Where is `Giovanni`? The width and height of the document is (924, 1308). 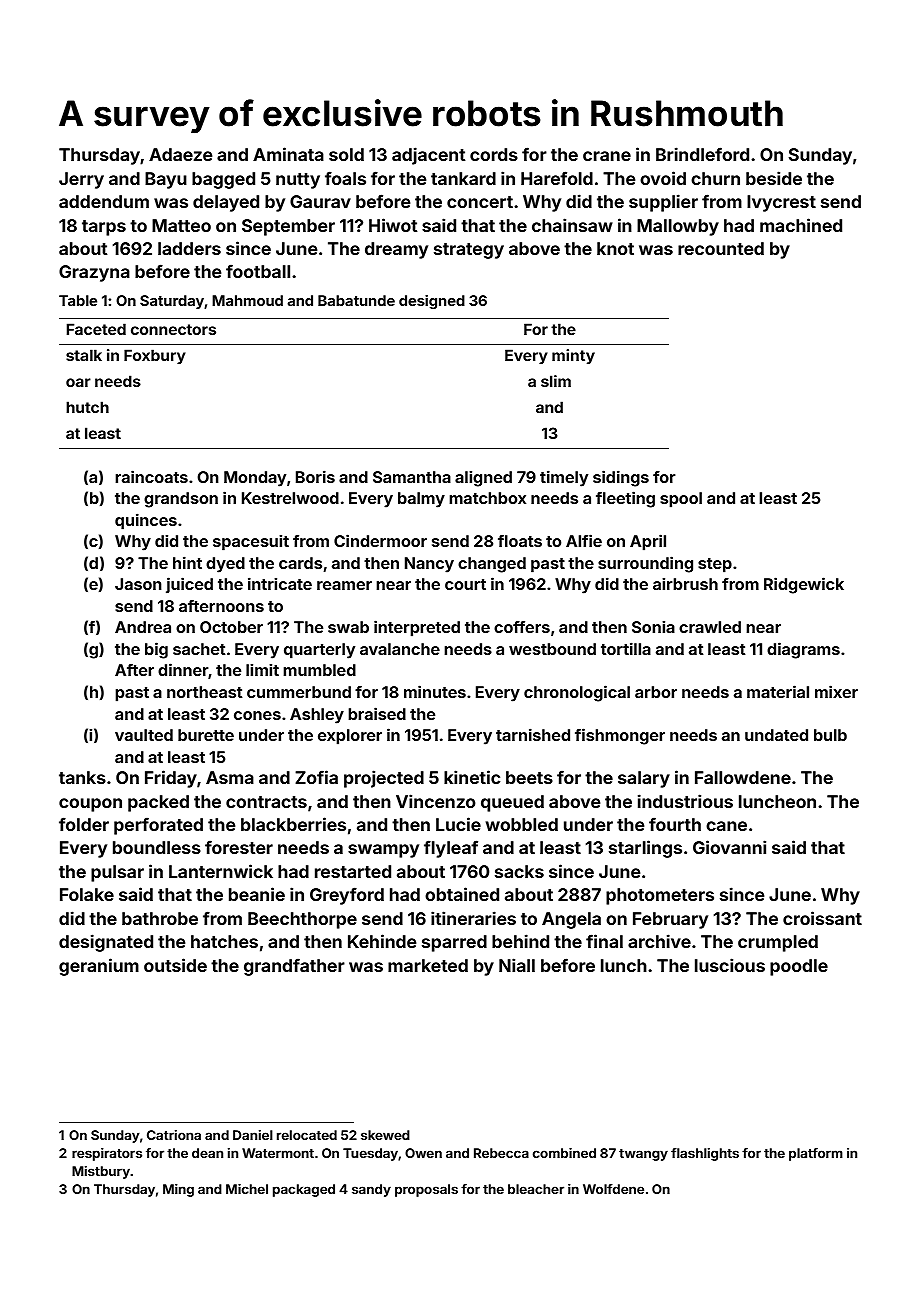
Giovanni is located at coordinates (729, 847).
